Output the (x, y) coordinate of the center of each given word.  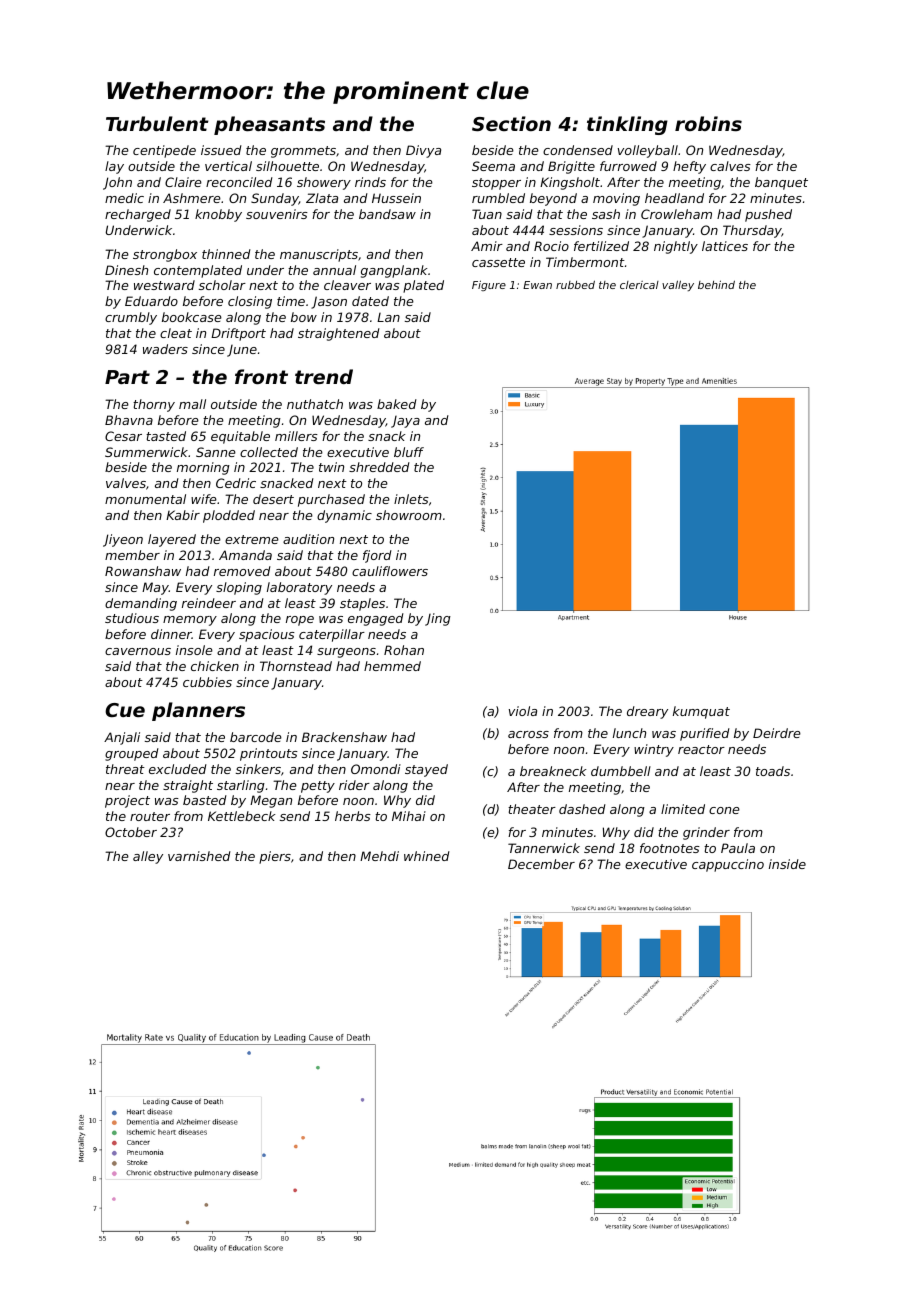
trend (324, 376)
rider (354, 785)
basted (205, 800)
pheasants (269, 125)
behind (716, 284)
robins (708, 123)
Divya (423, 151)
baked (397, 404)
